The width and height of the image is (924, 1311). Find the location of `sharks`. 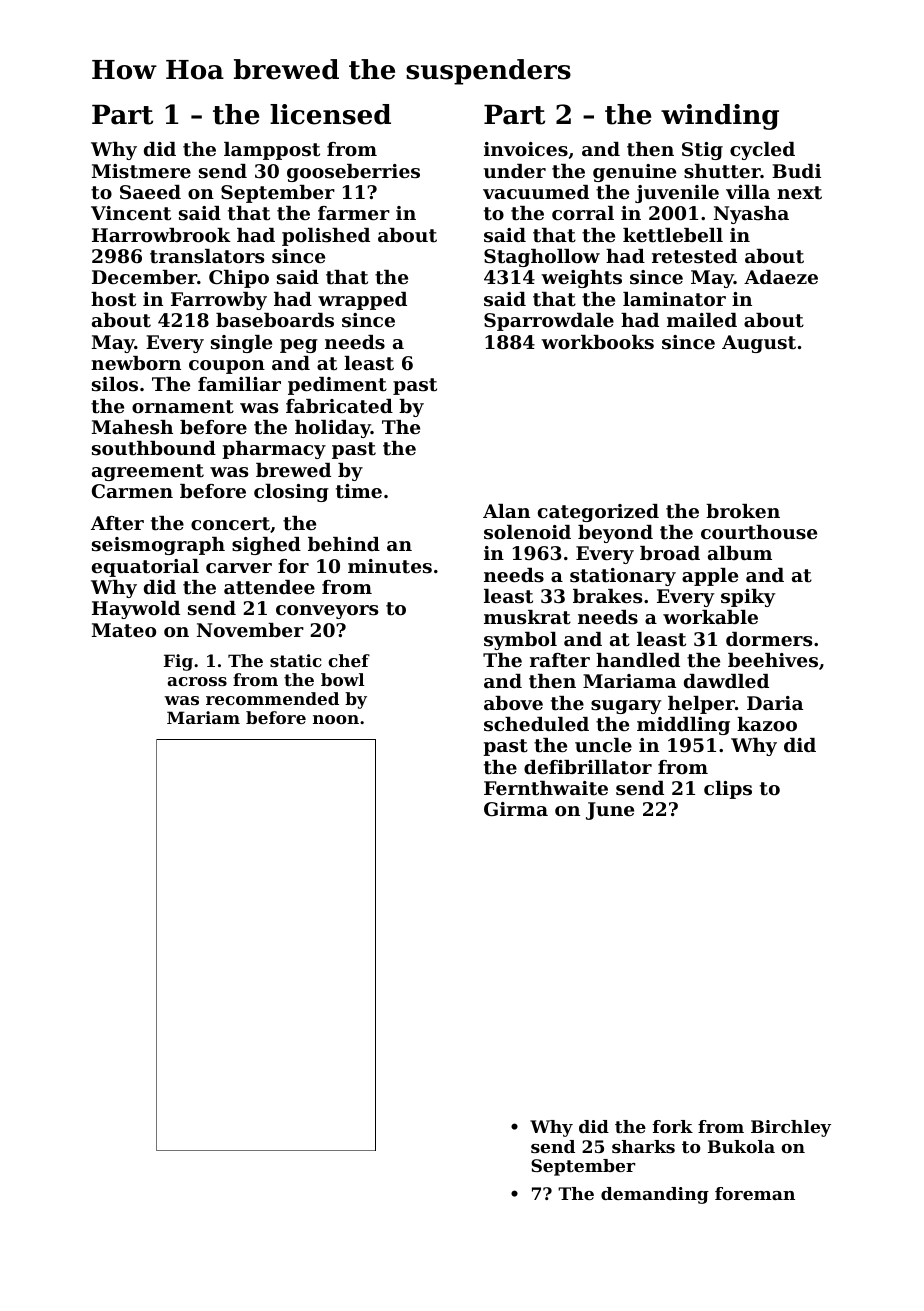

sharks is located at coordinates (643, 1146).
